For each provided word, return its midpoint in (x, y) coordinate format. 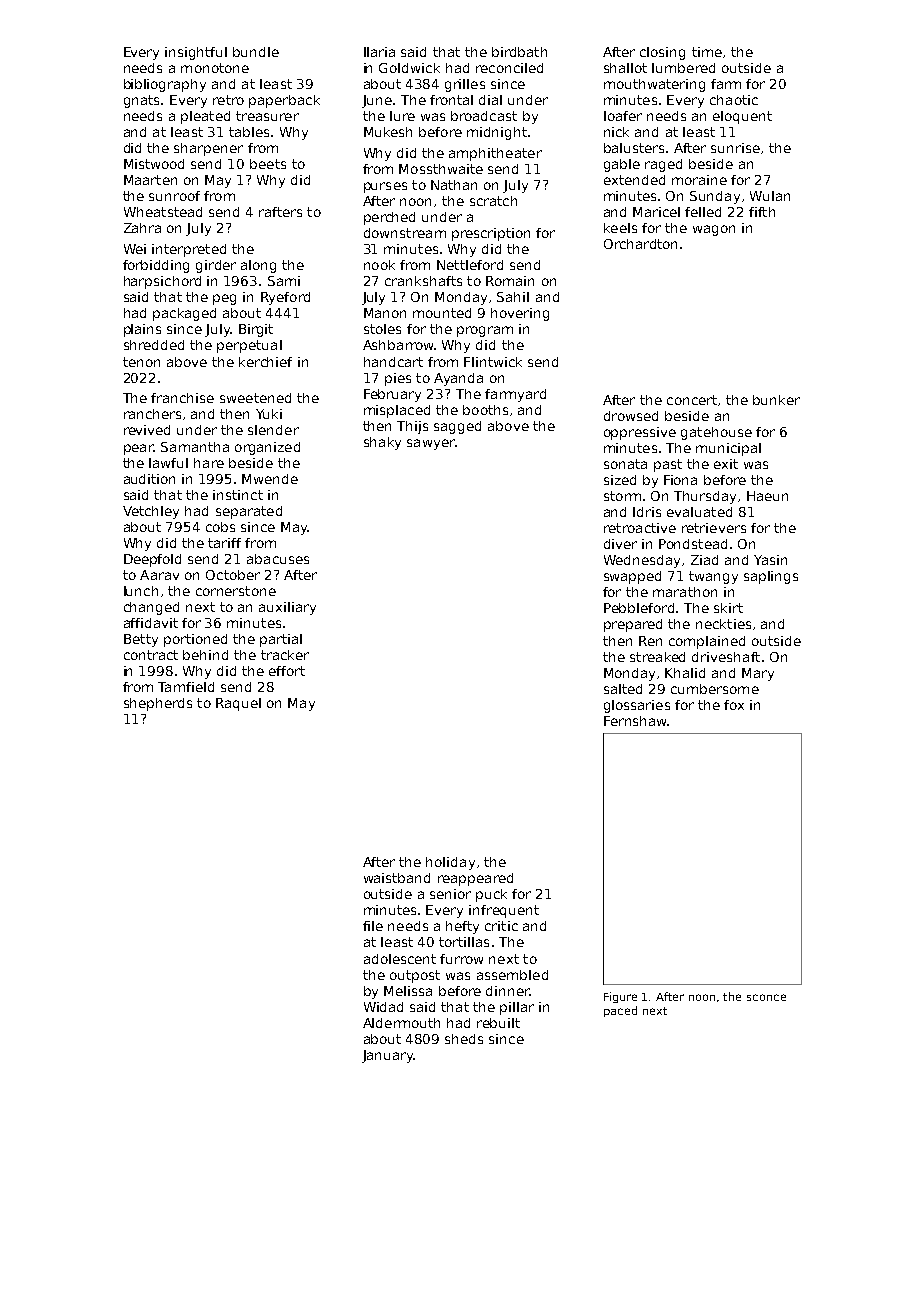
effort (287, 671)
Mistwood (154, 164)
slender (273, 430)
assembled (512, 975)
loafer (623, 116)
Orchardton (640, 244)
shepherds (158, 704)
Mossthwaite (441, 169)
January (388, 1056)
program (485, 331)
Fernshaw (635, 721)
